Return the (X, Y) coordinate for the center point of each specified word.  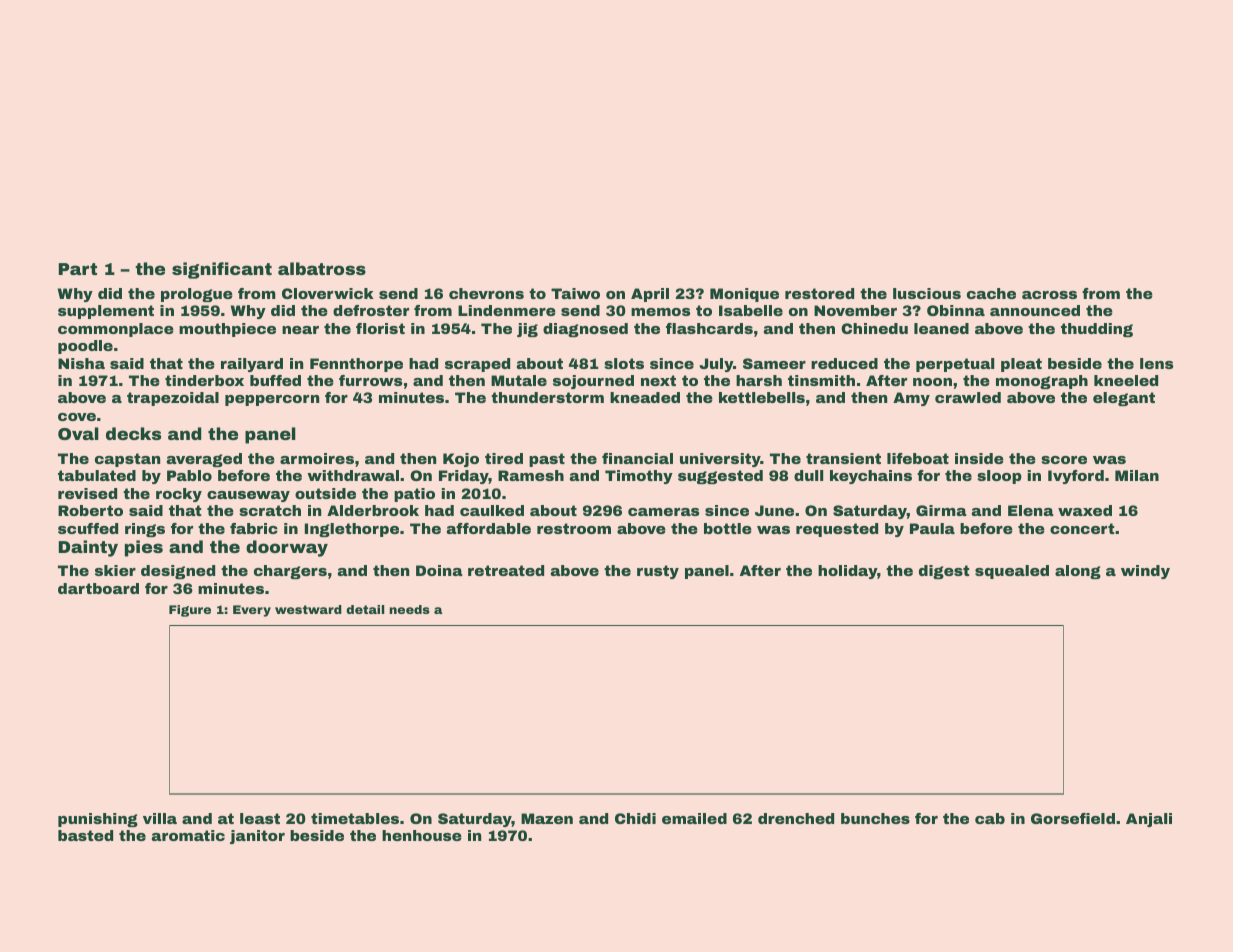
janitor (257, 837)
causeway (248, 496)
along (1078, 572)
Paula (932, 528)
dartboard (98, 588)
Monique (744, 295)
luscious (927, 293)
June (774, 510)
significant (222, 270)
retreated (506, 570)
